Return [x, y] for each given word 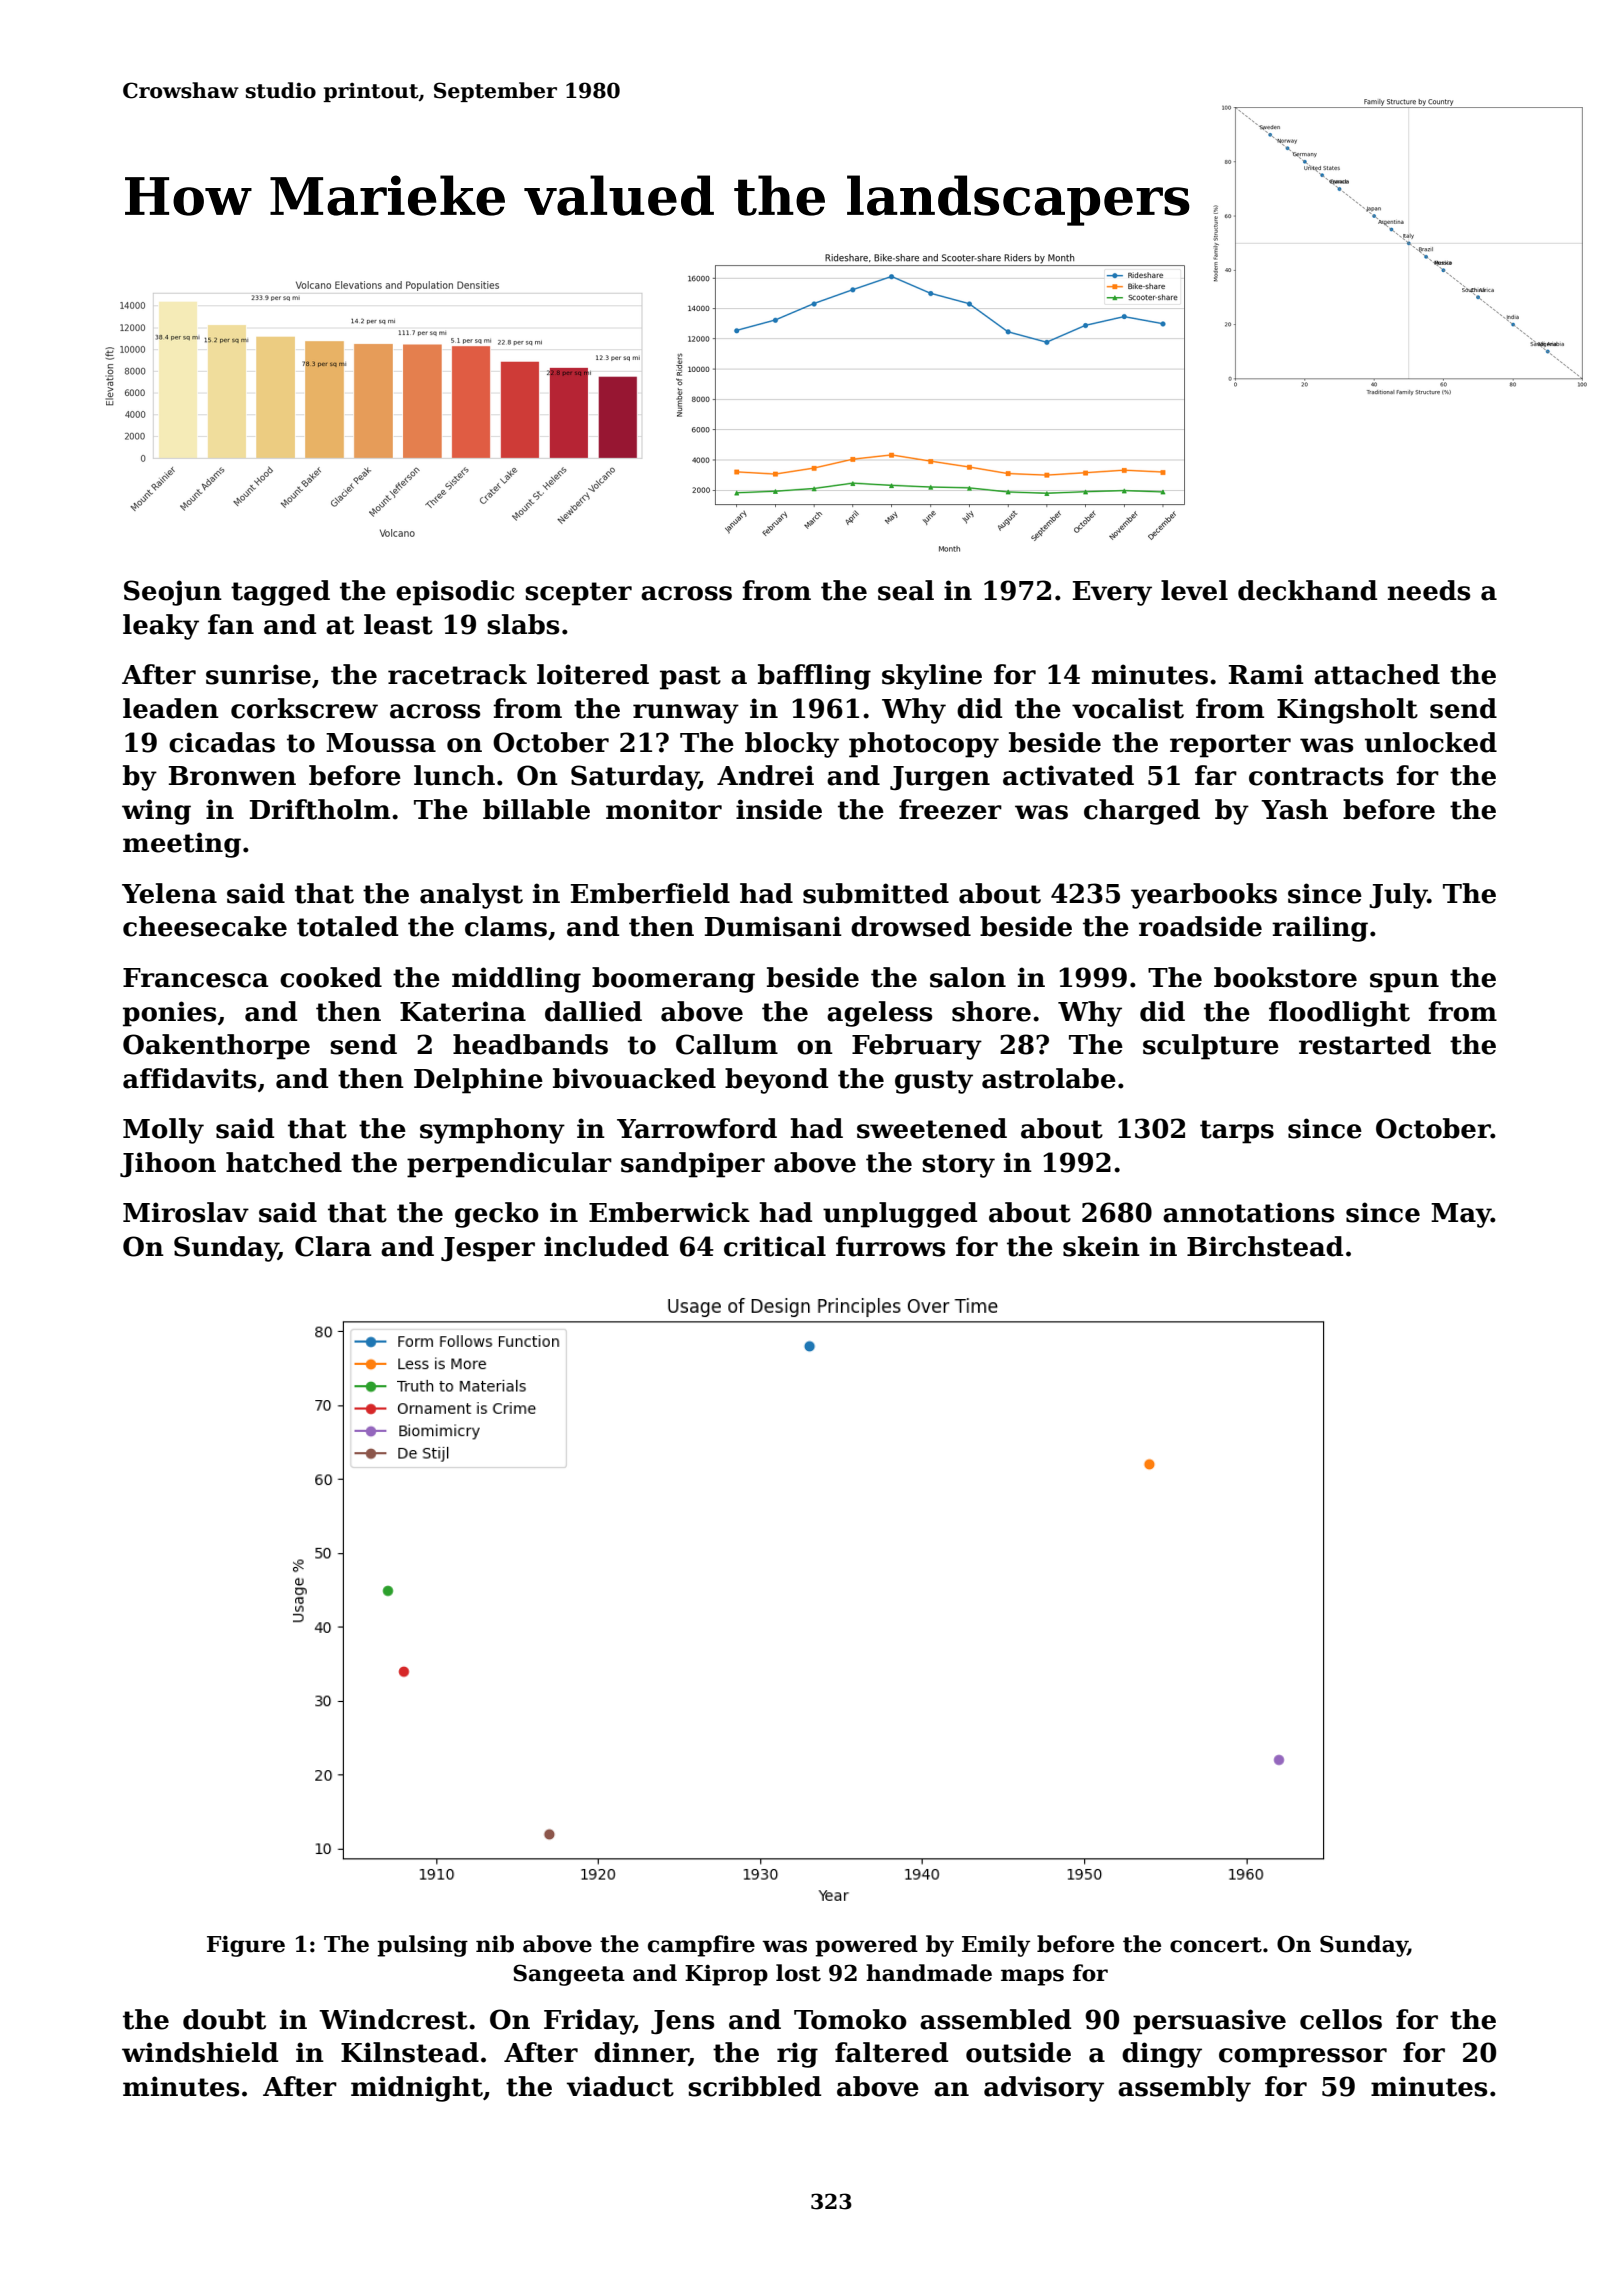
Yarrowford [697, 1128]
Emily [996, 1946]
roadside [1200, 926]
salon [968, 977]
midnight [417, 2089]
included [606, 1246]
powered [866, 1946]
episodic [455, 593]
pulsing [422, 1946]
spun [1404, 983]
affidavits [189, 1078]
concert [1216, 1945]
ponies [169, 1014]
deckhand [1307, 590]
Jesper [488, 1249]
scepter [578, 594]
